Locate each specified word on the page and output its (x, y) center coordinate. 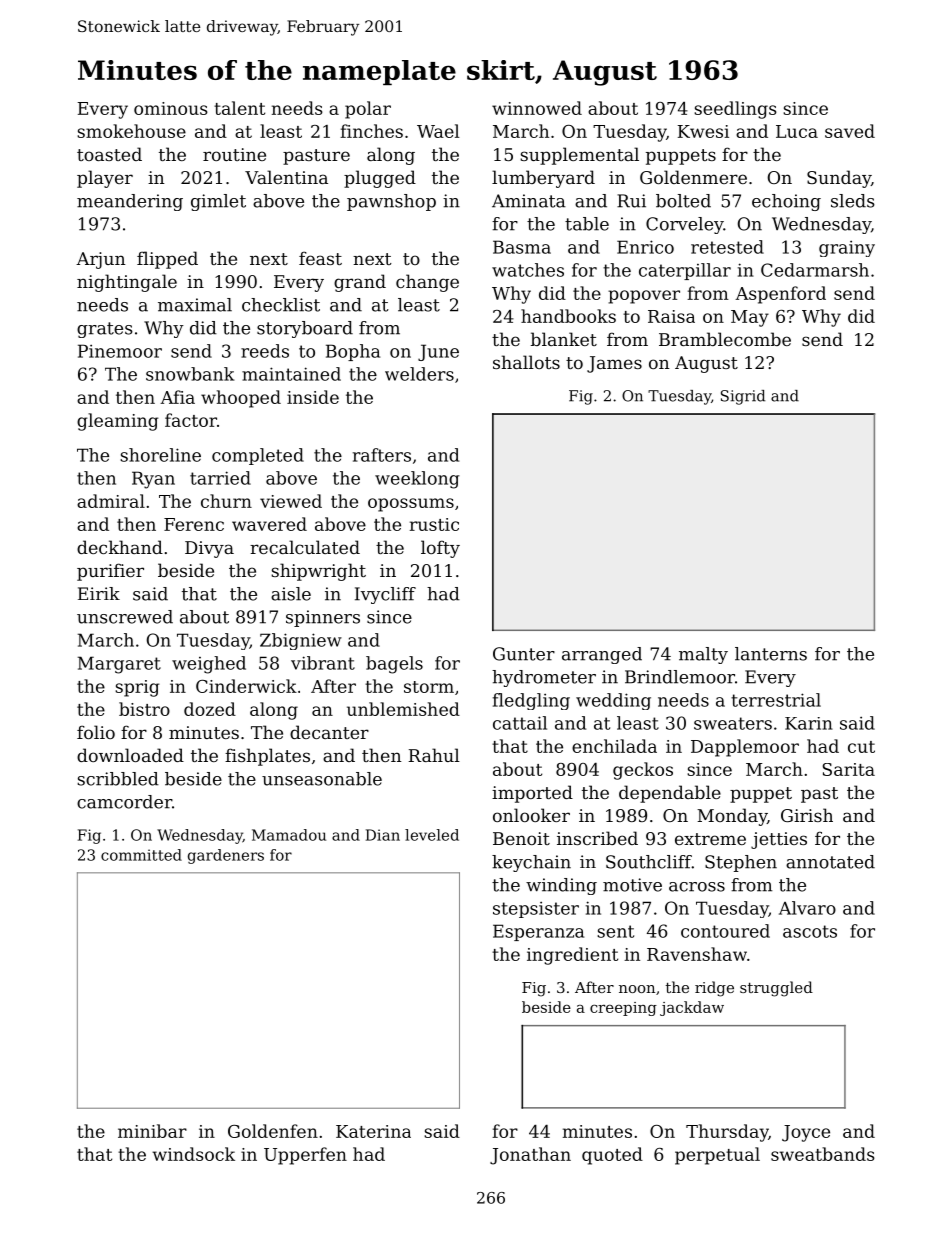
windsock (193, 1154)
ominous (171, 108)
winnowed (537, 108)
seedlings (735, 110)
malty (703, 655)
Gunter (524, 654)
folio (96, 732)
